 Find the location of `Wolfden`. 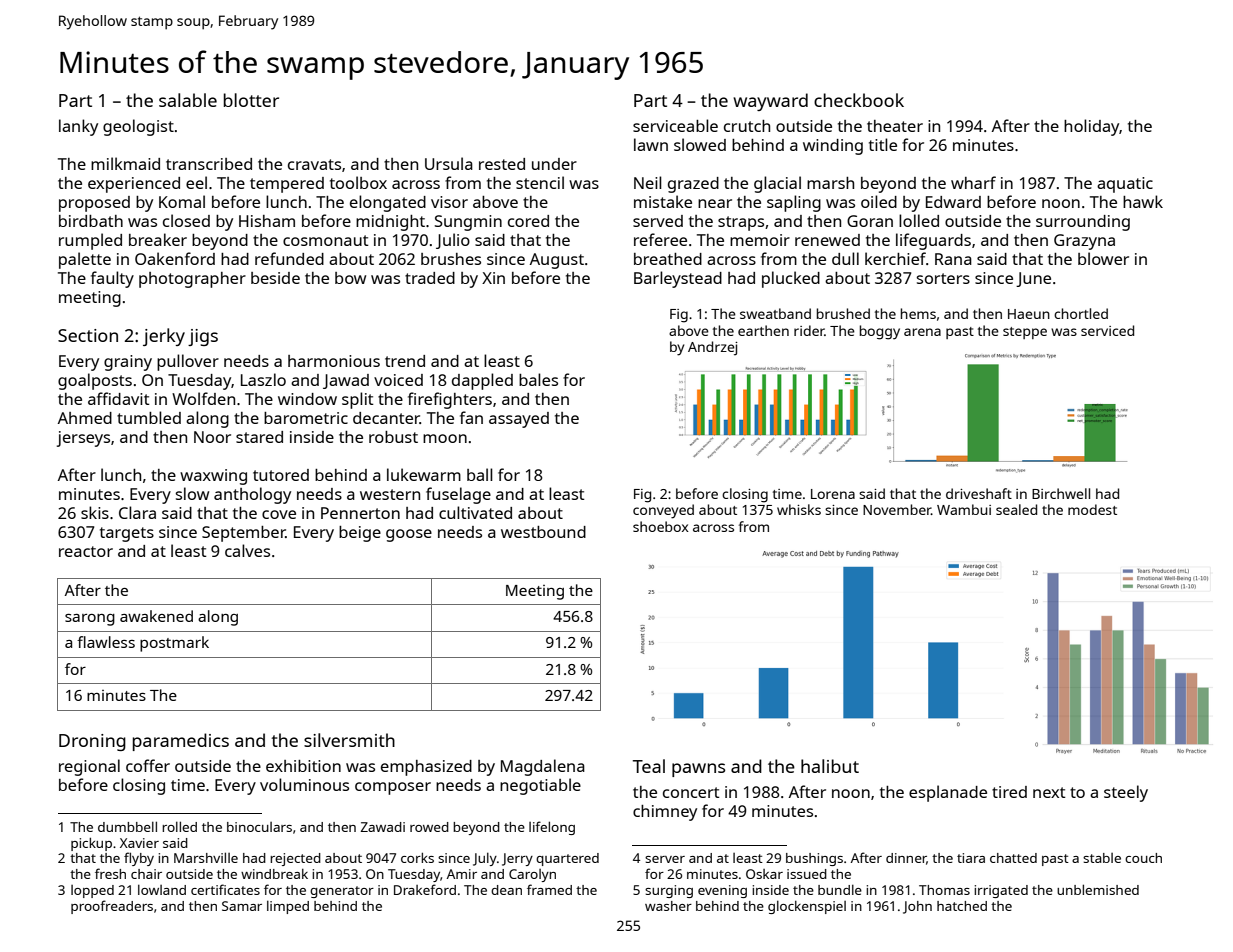

Wolfden is located at coordinates (203, 398).
